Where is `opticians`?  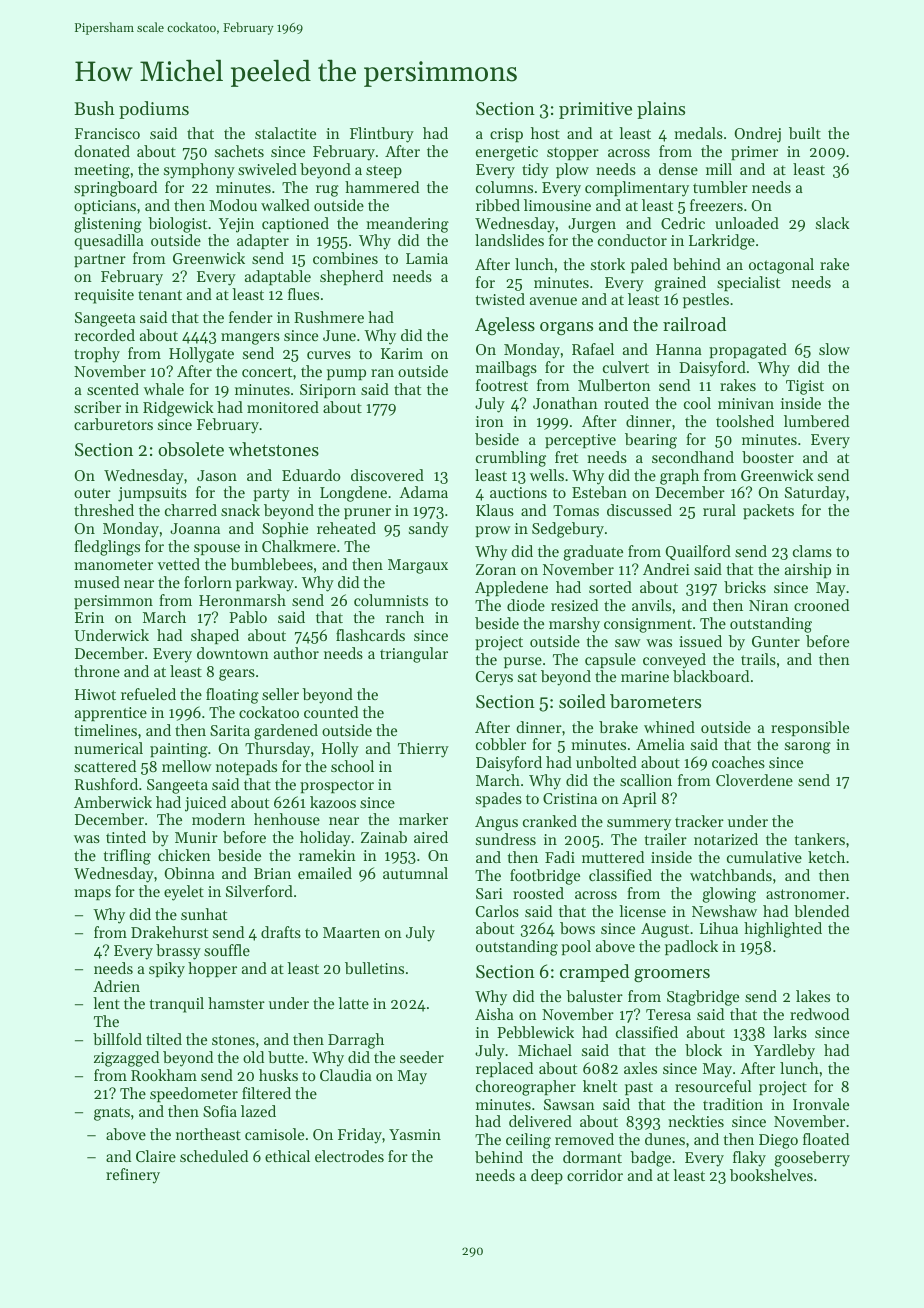
opticians is located at coordinates (105, 207).
